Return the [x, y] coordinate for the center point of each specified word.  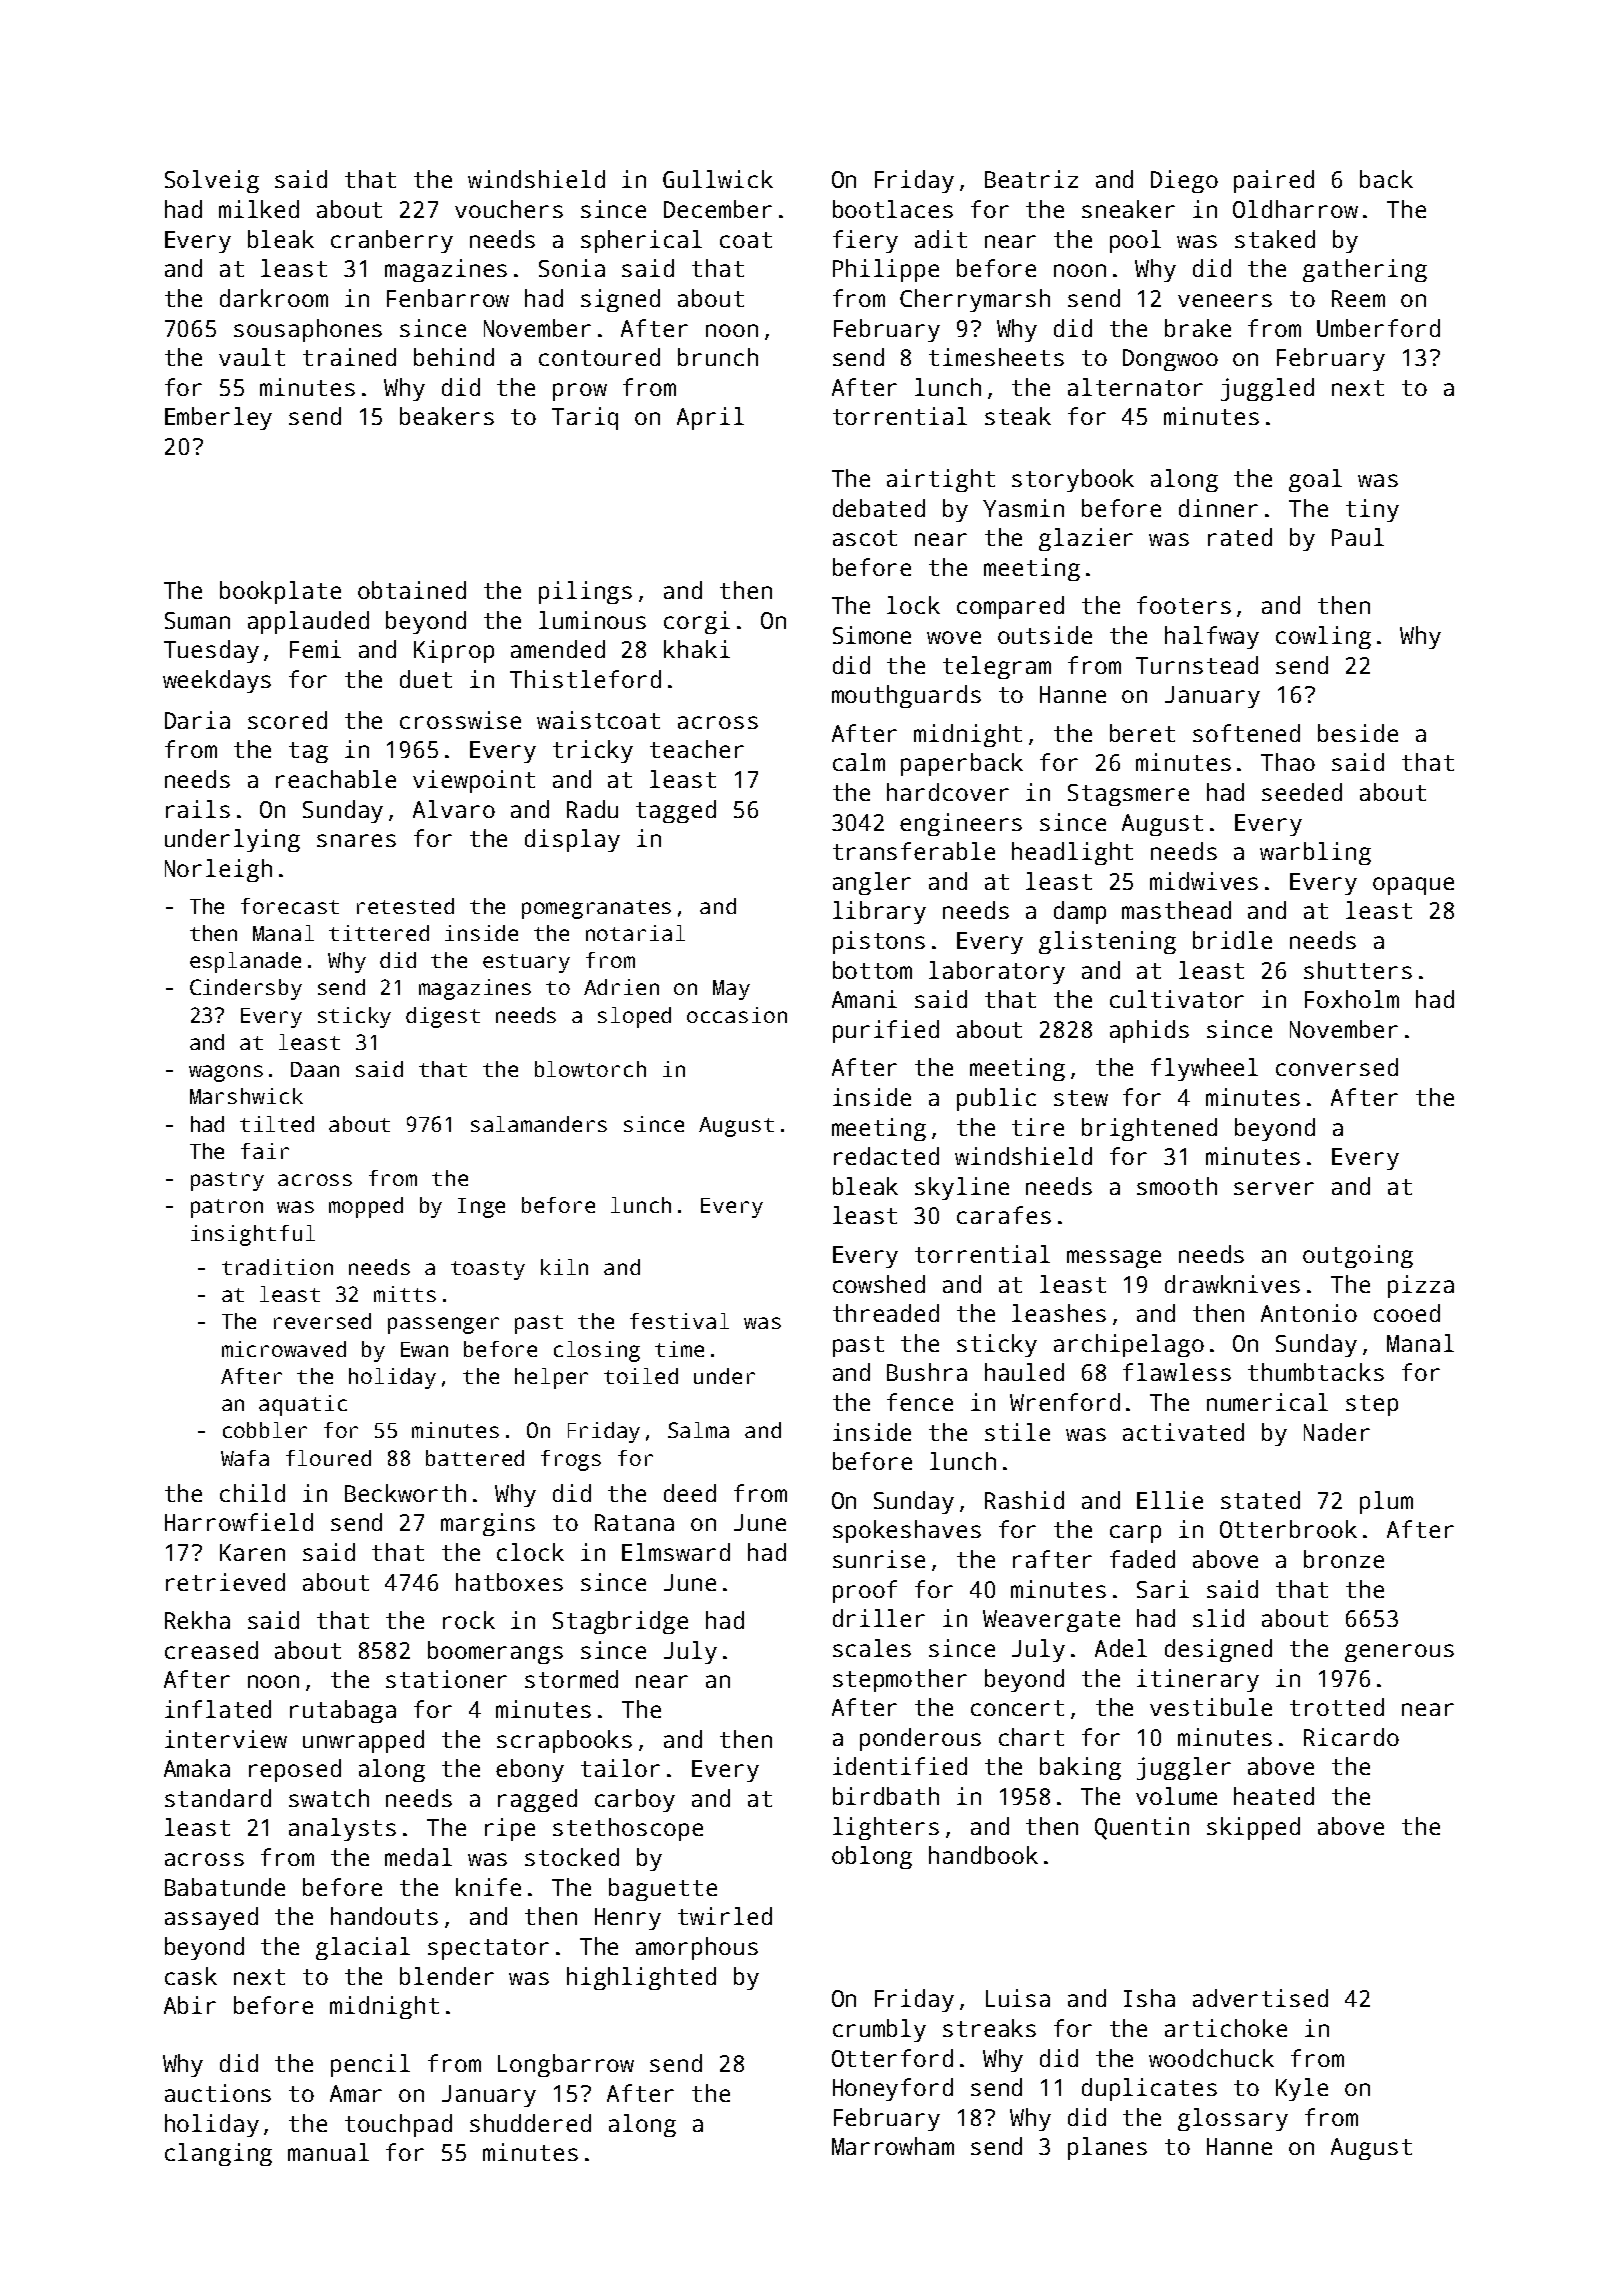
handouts [384, 1916]
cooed [1407, 1313]
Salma [698, 1430]
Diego [1184, 181]
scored [287, 720]
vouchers [509, 209]
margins [488, 1524]
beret [1142, 733]
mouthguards [906, 696]
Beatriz [1031, 179]
